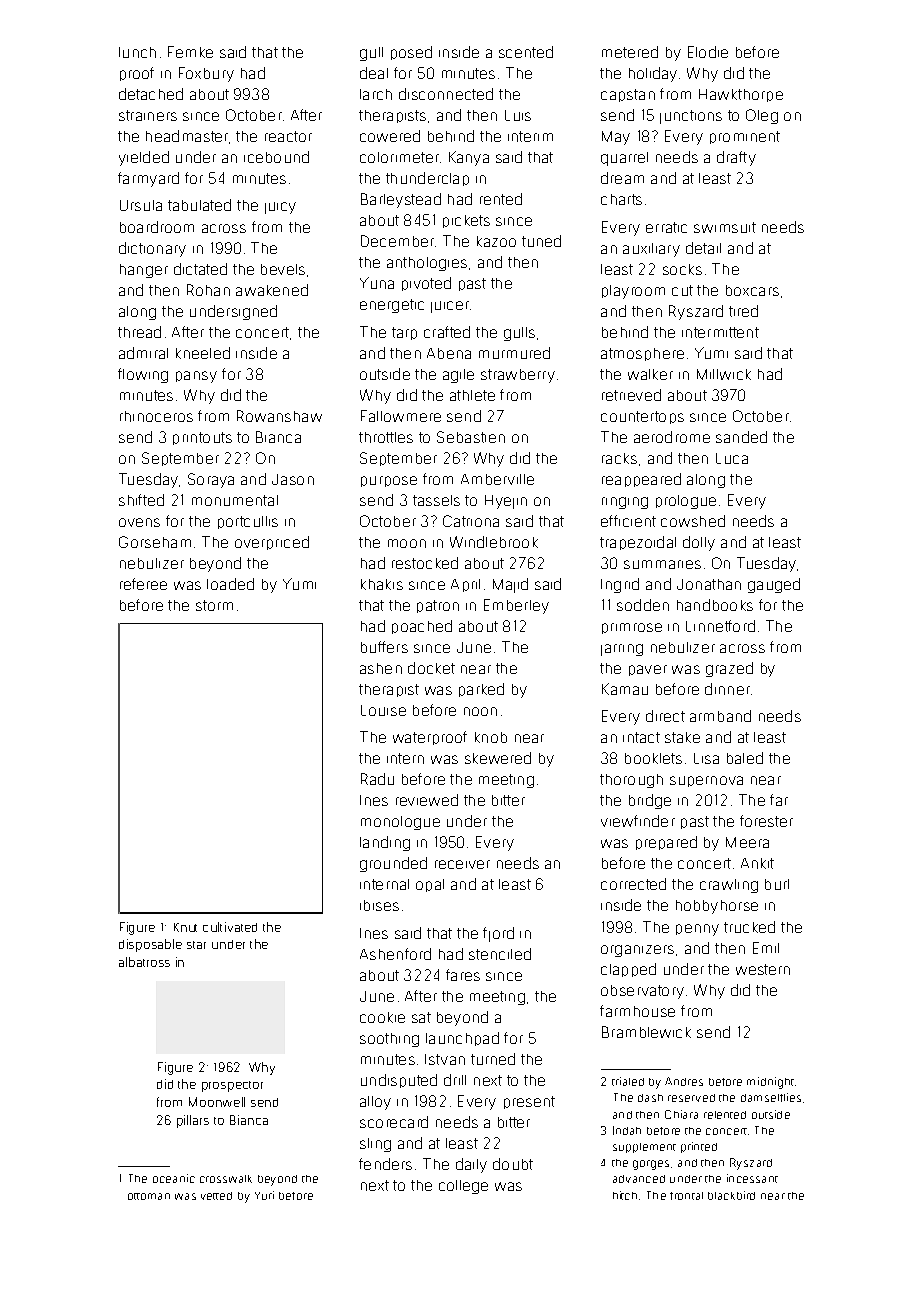 The image size is (924, 1308). I want to click on crawling, so click(729, 886).
